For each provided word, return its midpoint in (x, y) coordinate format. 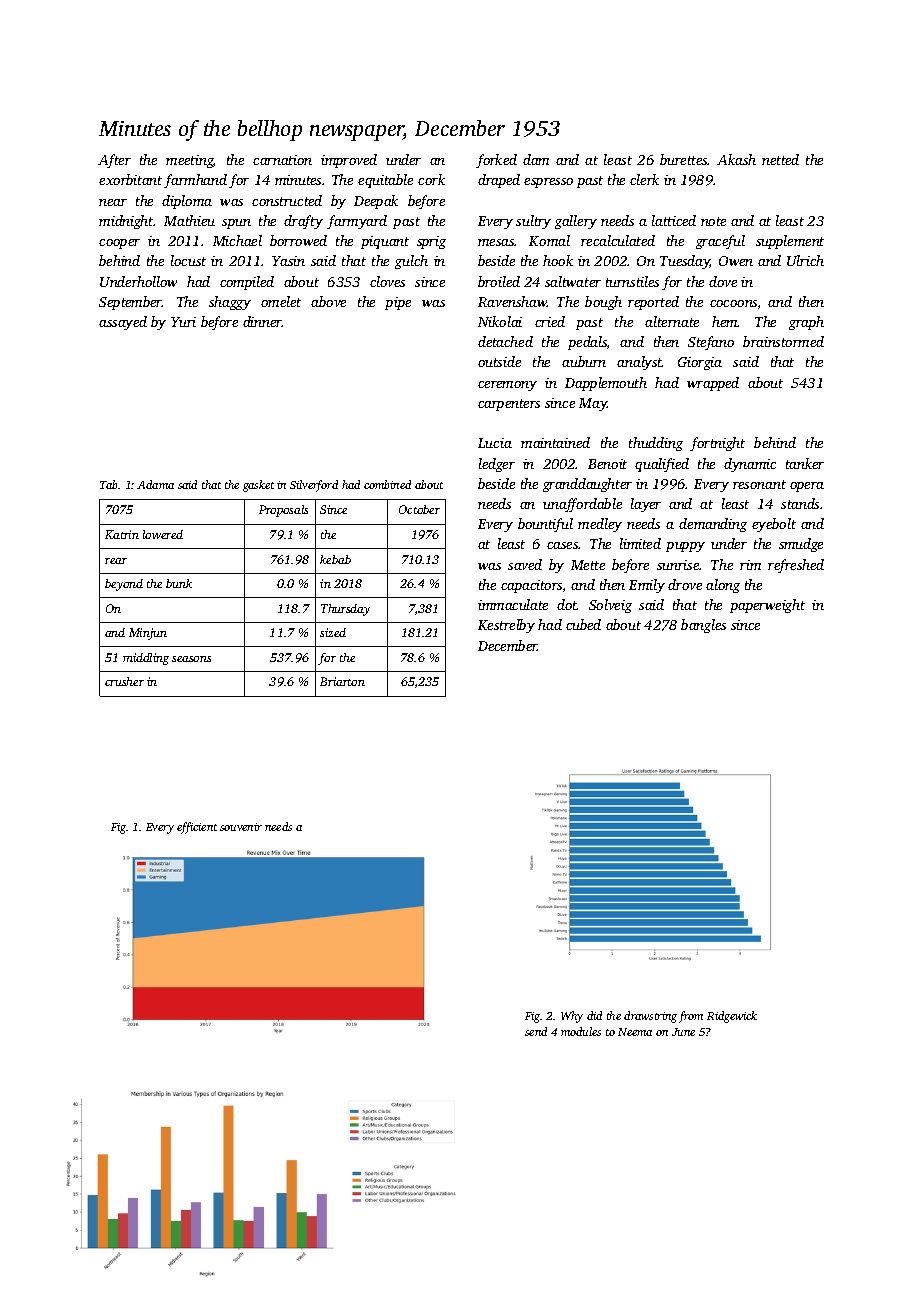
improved (349, 161)
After (114, 161)
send (536, 1031)
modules (581, 1031)
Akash (736, 159)
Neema (635, 1032)
